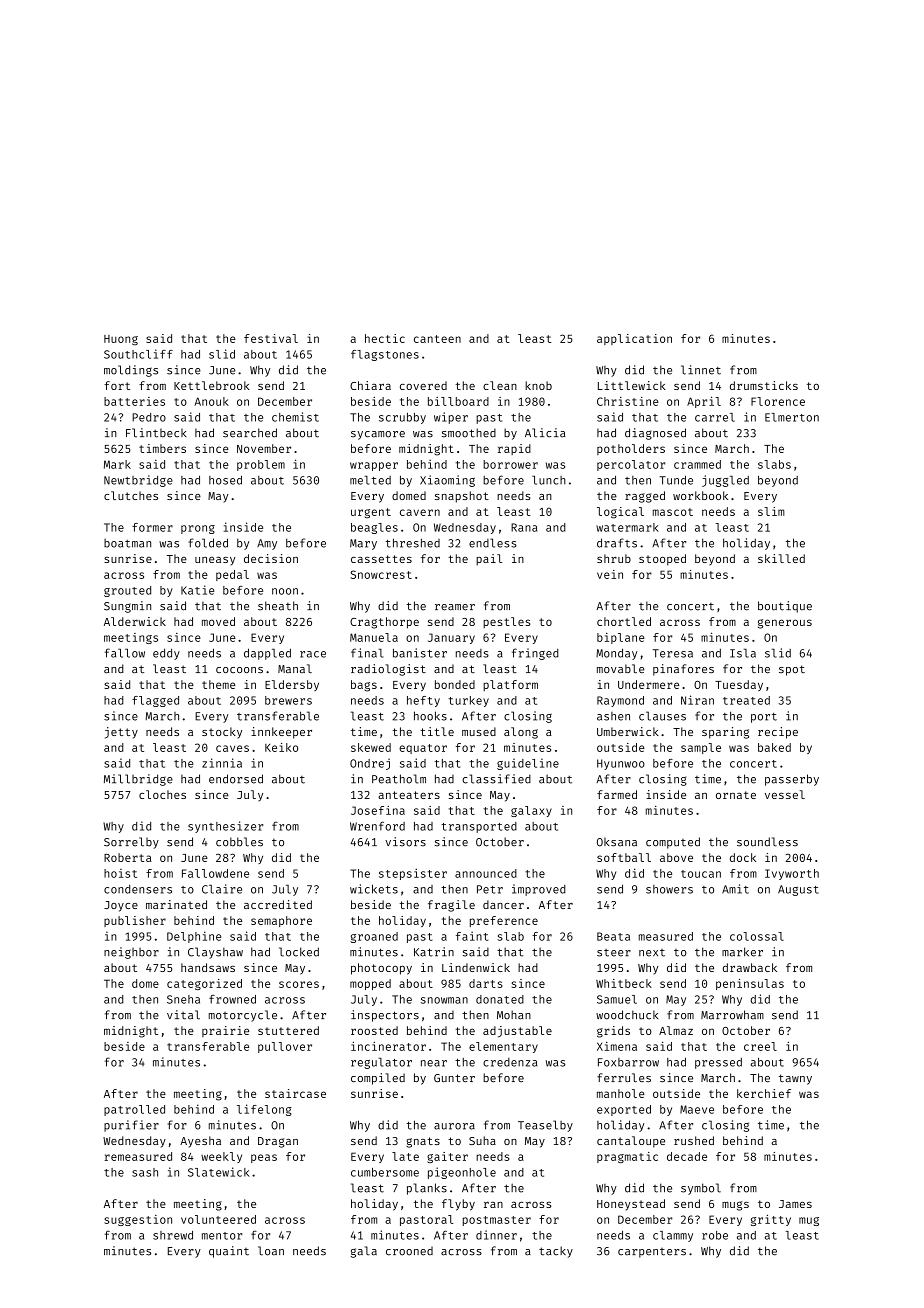  Describe the element at coordinates (409, 795) in the screenshot. I see `anteaters` at that location.
